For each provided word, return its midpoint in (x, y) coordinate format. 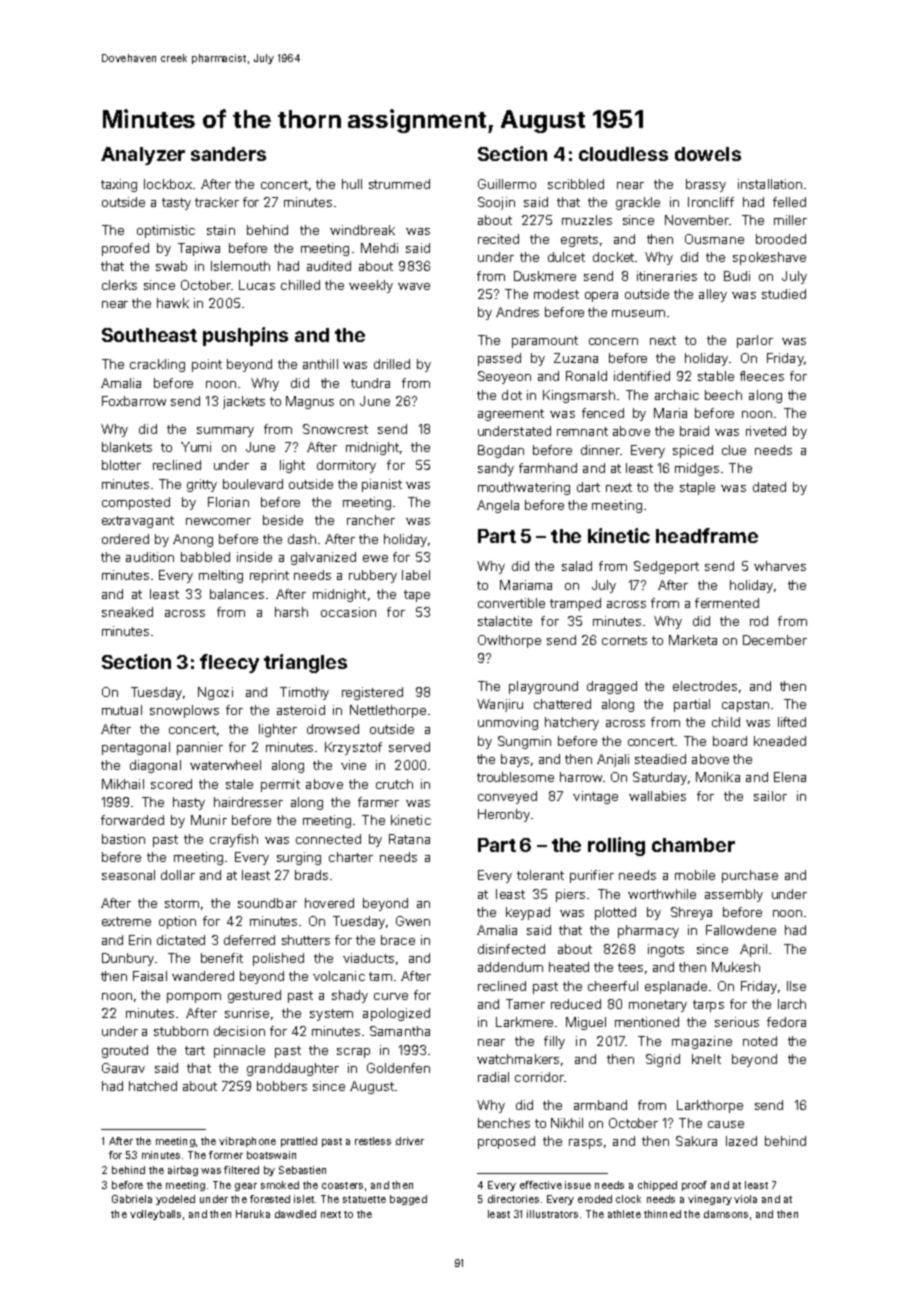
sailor (770, 796)
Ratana (409, 839)
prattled (299, 1142)
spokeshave (769, 258)
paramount (545, 342)
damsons (726, 1214)
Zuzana (576, 358)
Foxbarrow (134, 401)
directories (513, 1199)
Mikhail (123, 784)
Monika (718, 777)
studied (784, 294)
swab (171, 266)
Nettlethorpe (388, 711)
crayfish (234, 840)
